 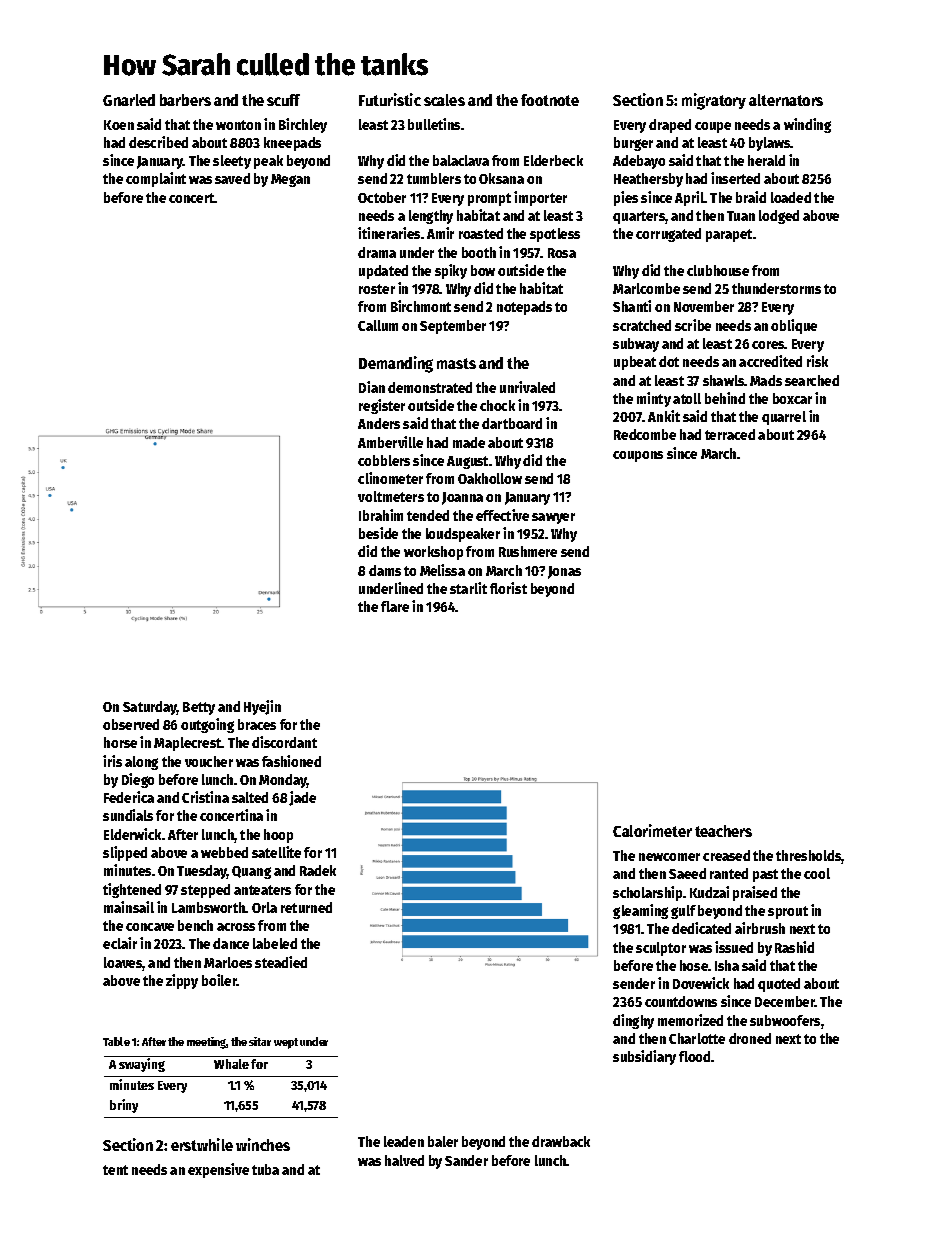 I want to click on Whale, so click(x=231, y=1064).
